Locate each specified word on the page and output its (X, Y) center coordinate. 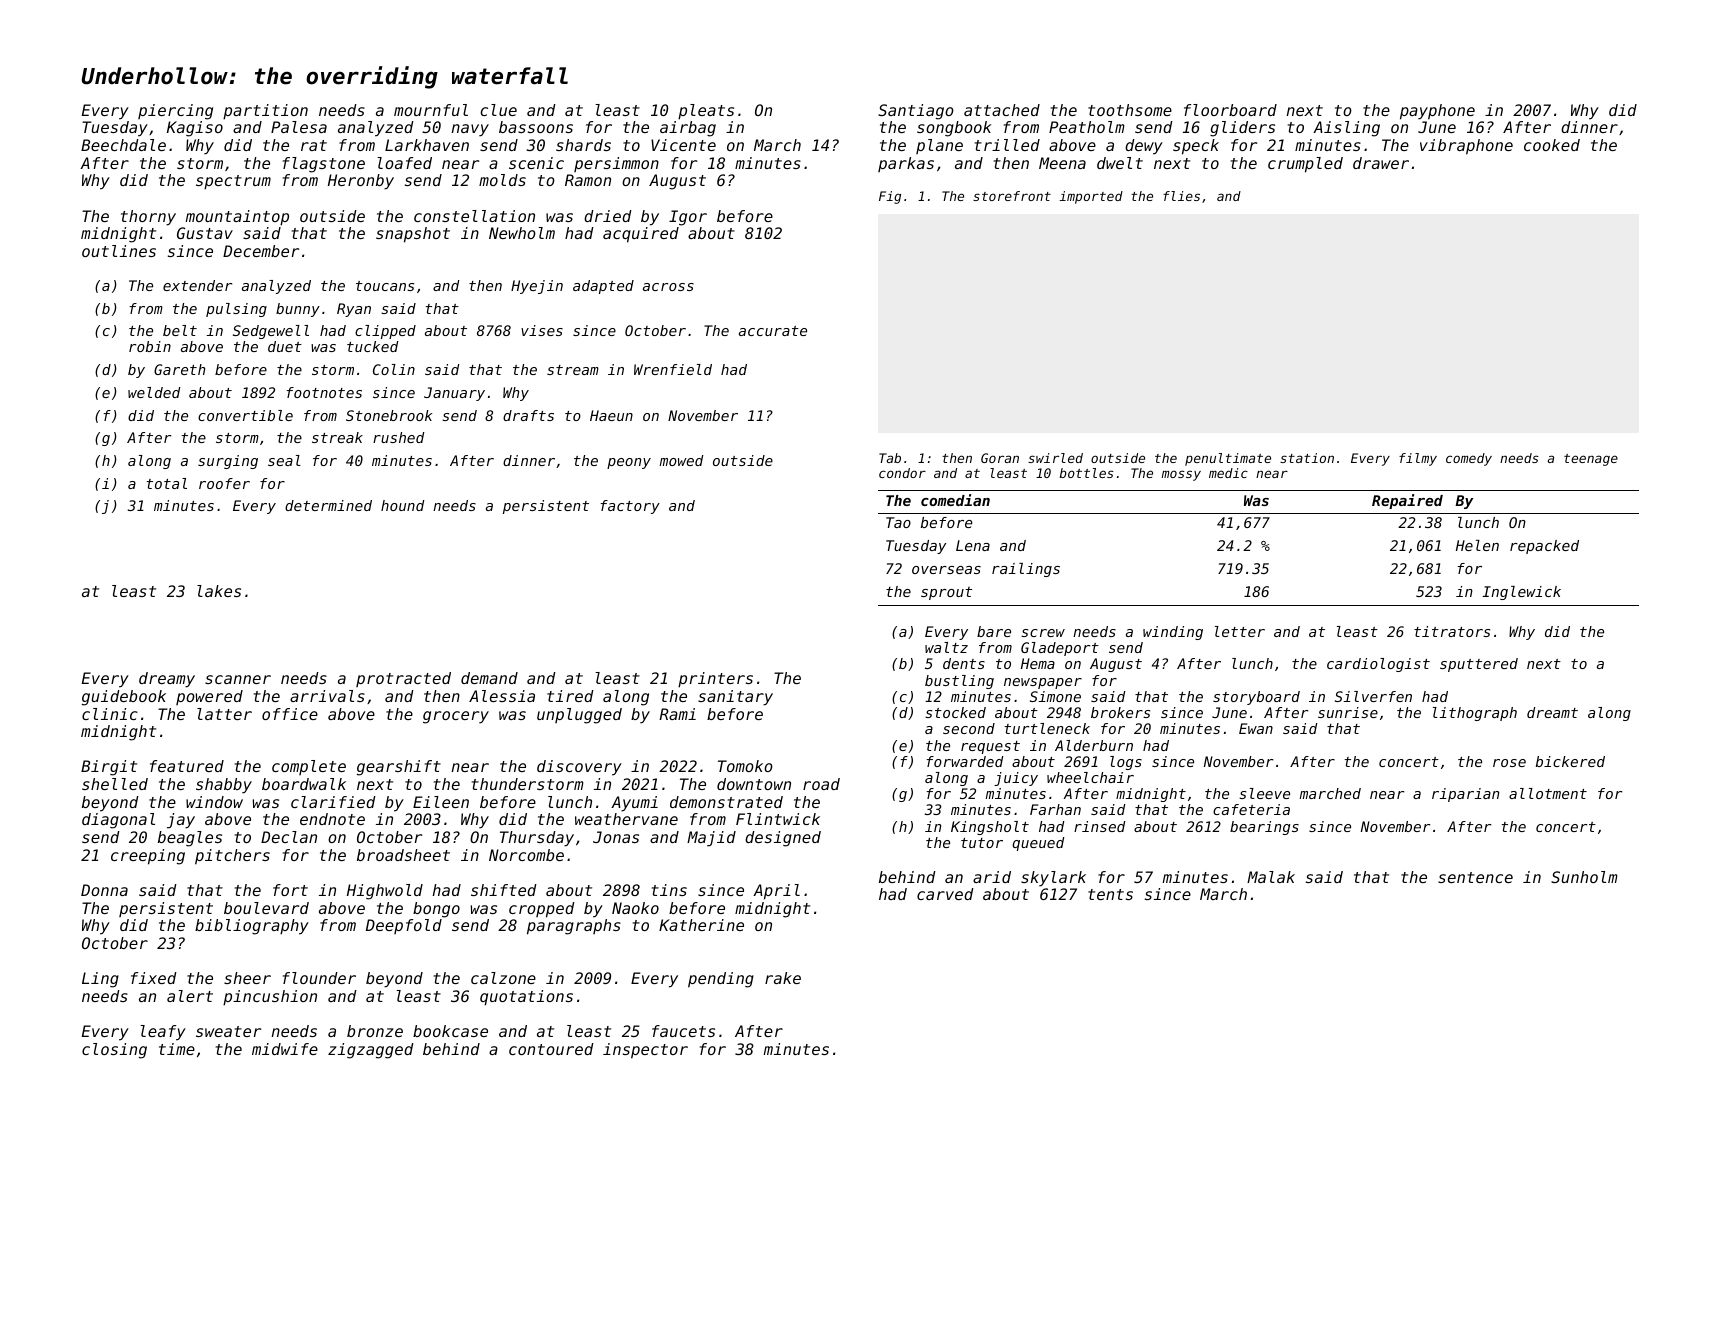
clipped (385, 332)
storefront (1012, 196)
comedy (1469, 459)
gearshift (399, 768)
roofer (224, 483)
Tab (890, 458)
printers (715, 680)
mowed (682, 460)
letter (1240, 631)
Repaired (1407, 501)
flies (1181, 196)
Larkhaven (427, 145)
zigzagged (371, 1051)
